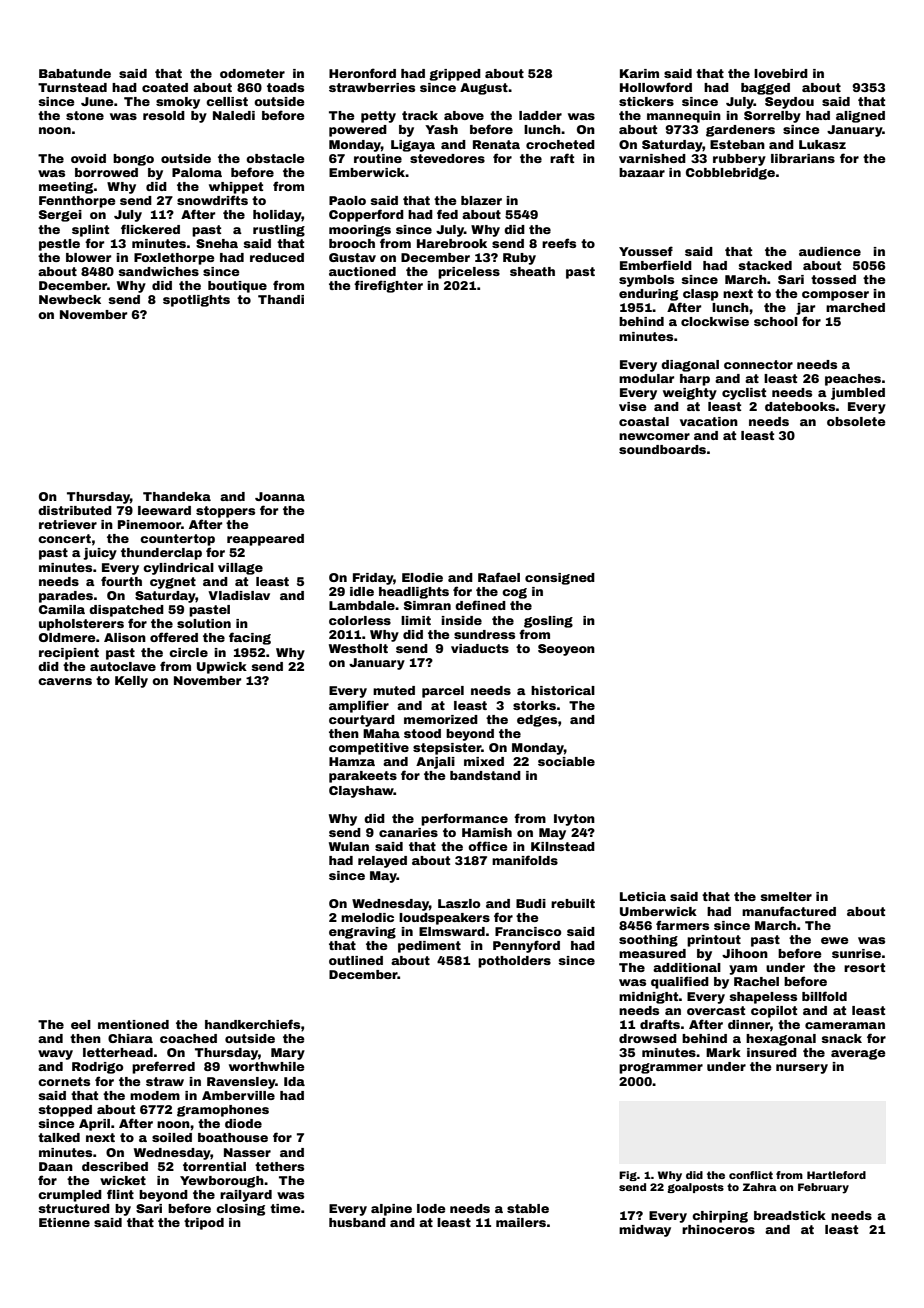 Image resolution: width=924 pixels, height=1308 pixels. Describe the element at coordinates (237, 287) in the page. I see `boutique` at that location.
